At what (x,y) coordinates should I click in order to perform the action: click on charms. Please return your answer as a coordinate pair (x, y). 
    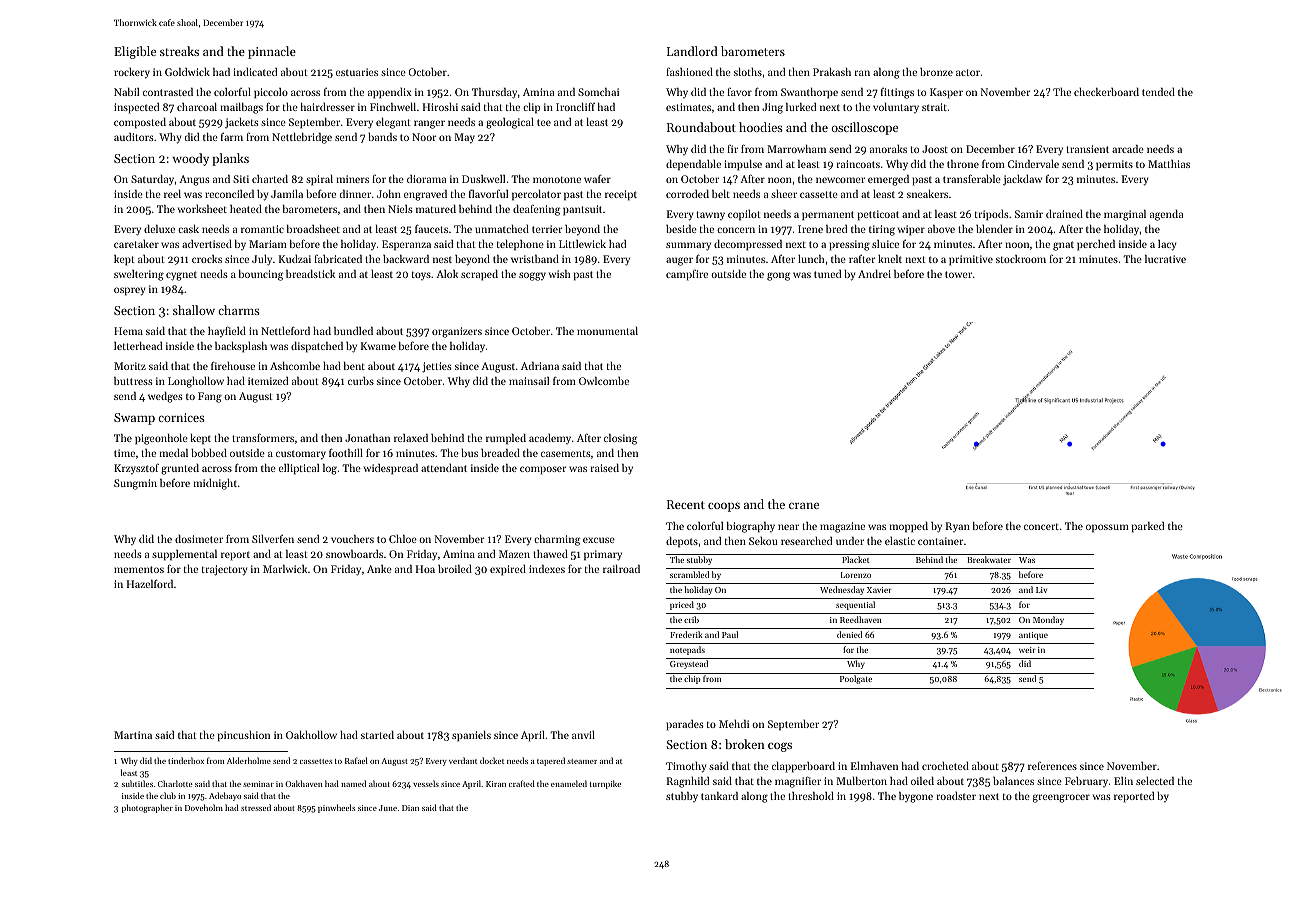
    Looking at the image, I should click on (239, 310).
